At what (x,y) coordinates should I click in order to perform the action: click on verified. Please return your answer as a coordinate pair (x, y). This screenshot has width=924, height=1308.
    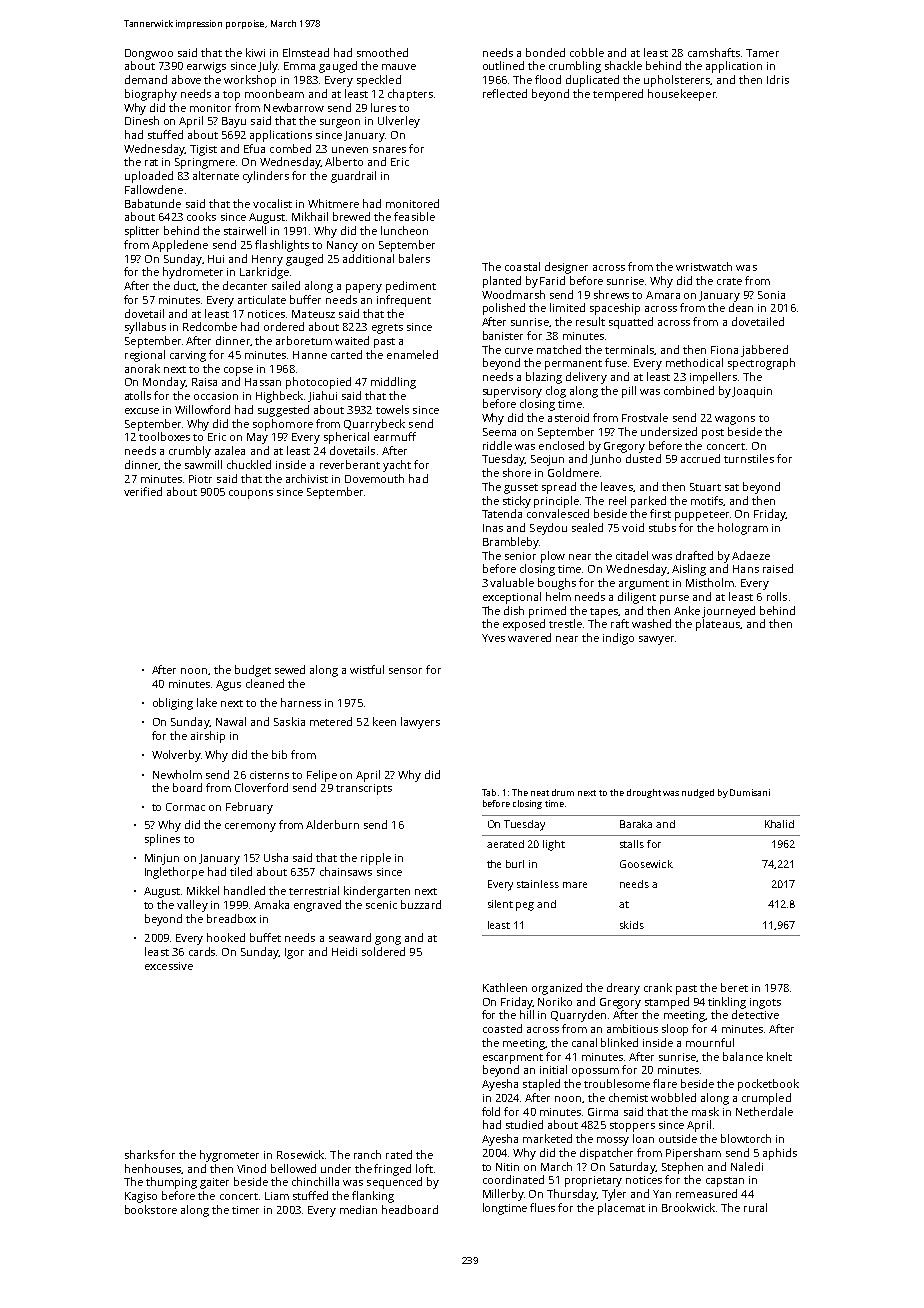
    Looking at the image, I should click on (143, 491).
